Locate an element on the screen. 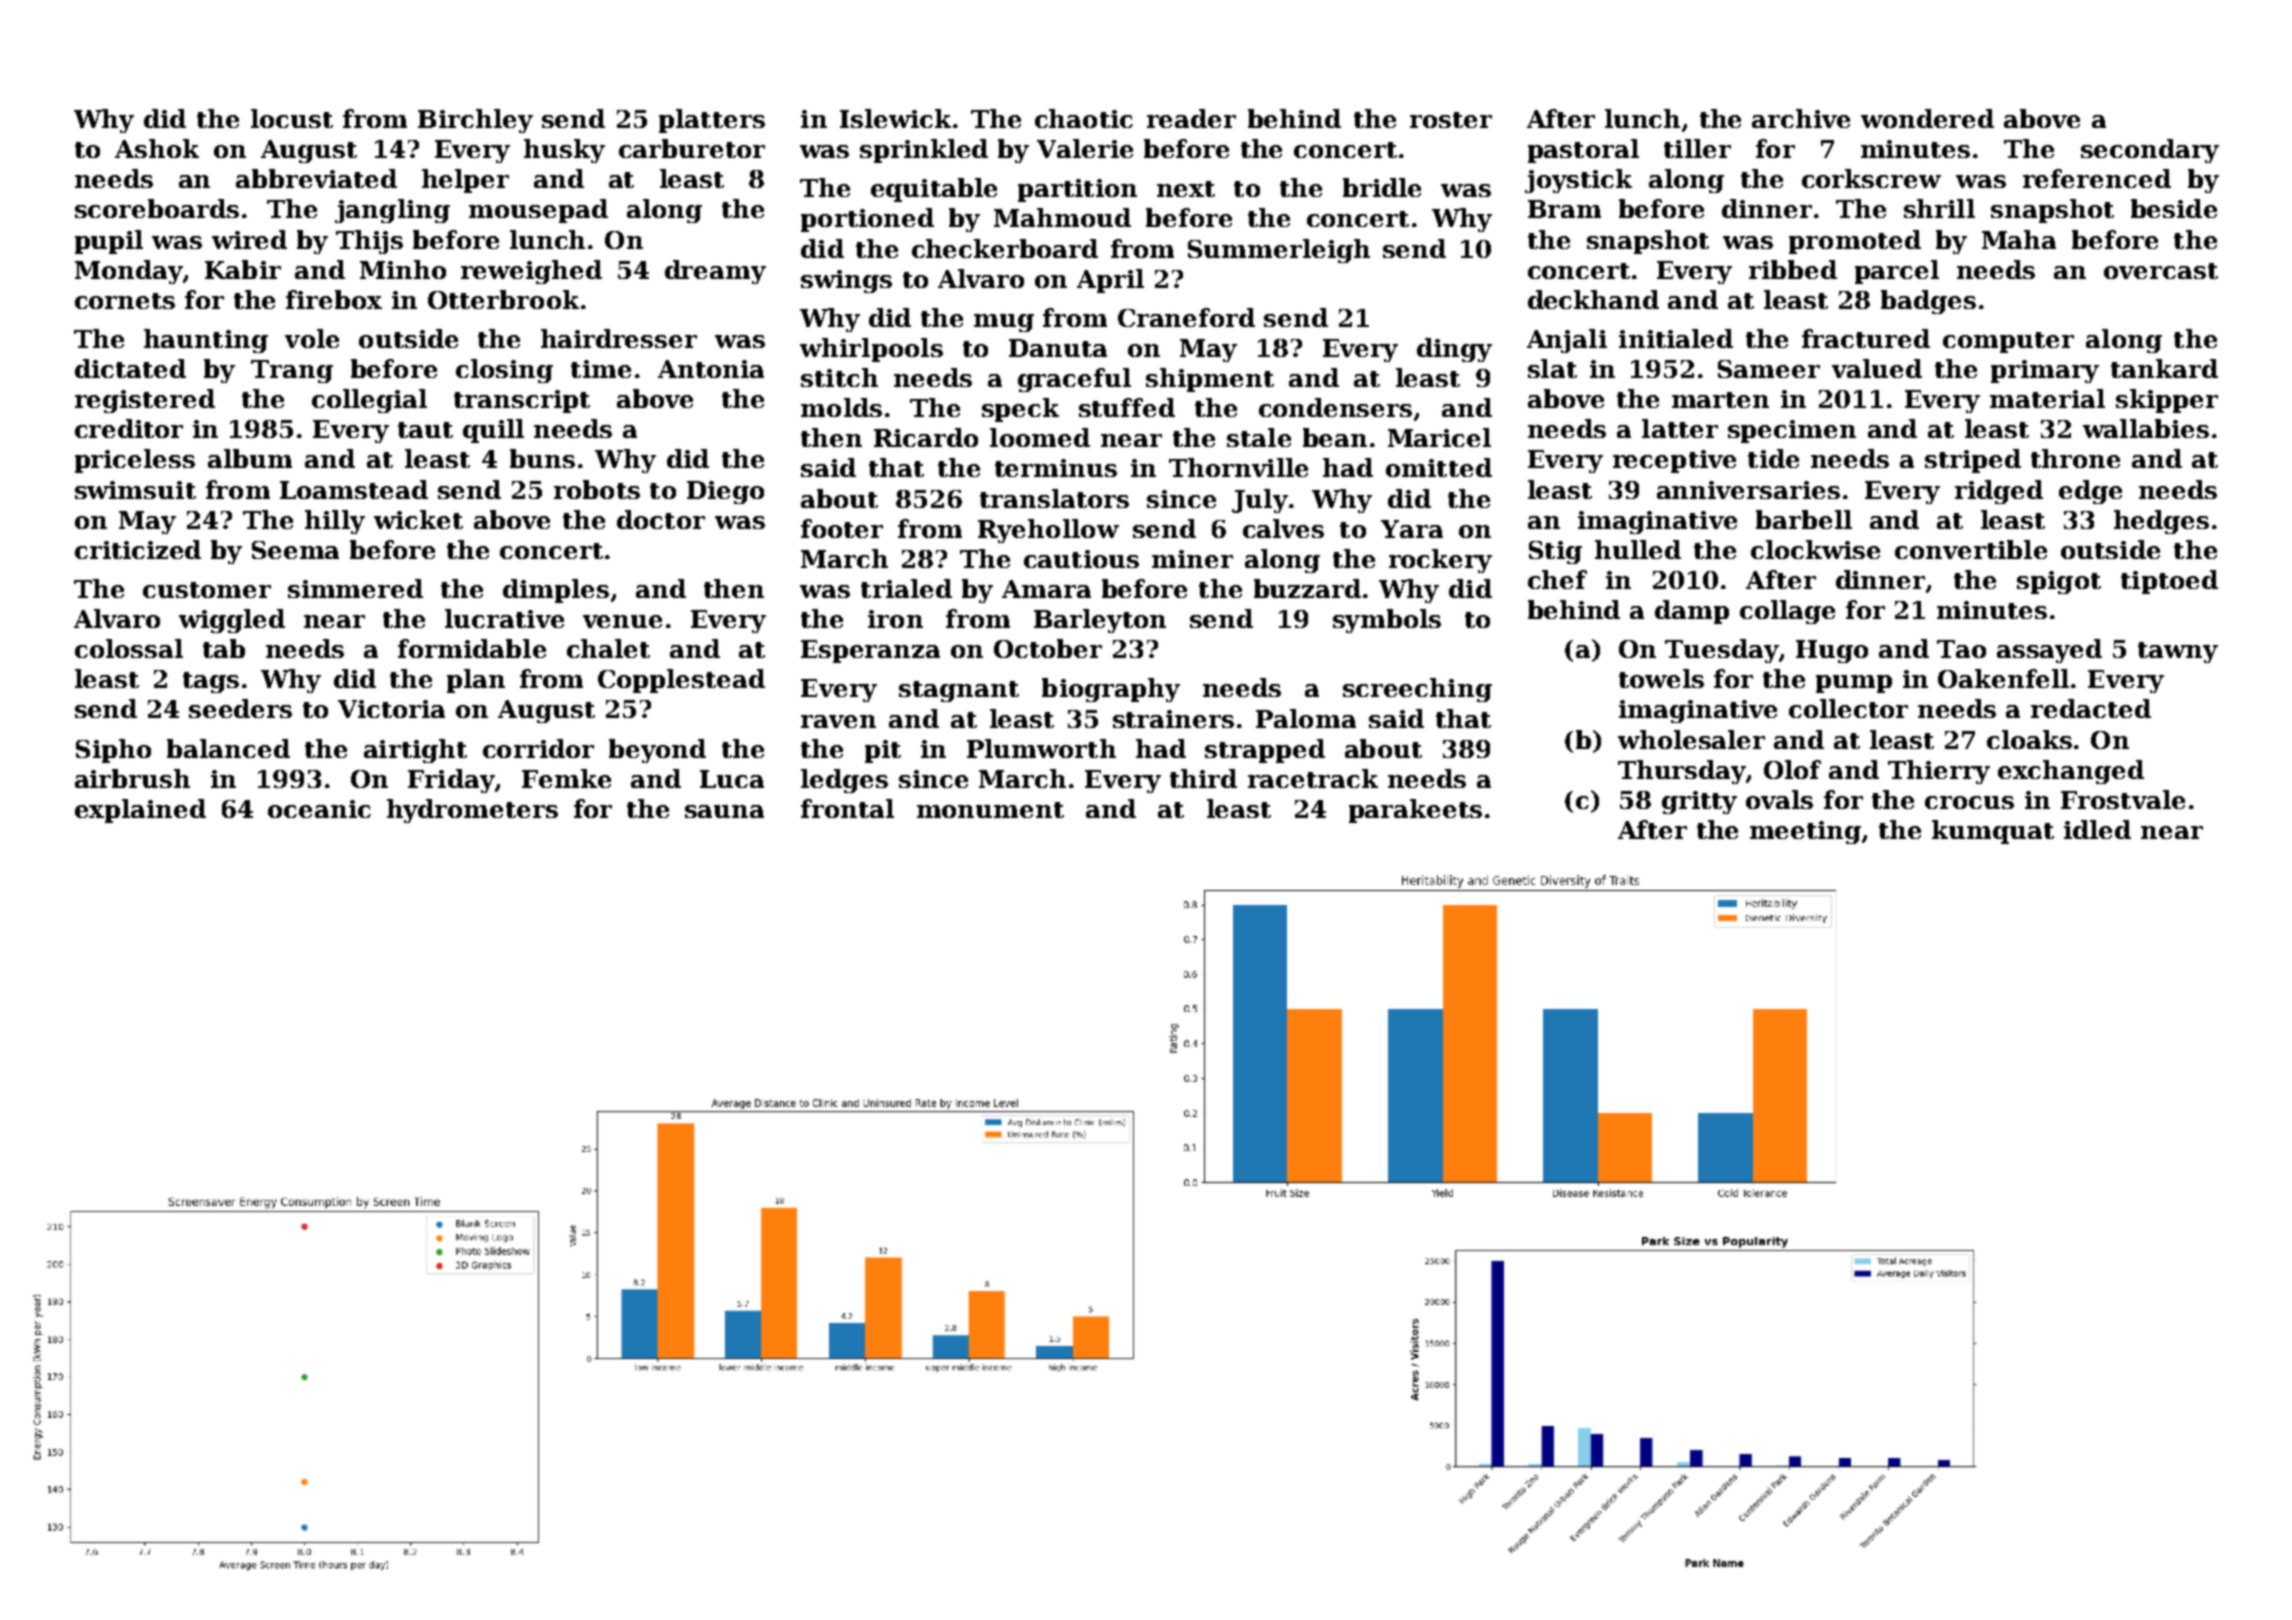  ridged is located at coordinates (1999, 492).
